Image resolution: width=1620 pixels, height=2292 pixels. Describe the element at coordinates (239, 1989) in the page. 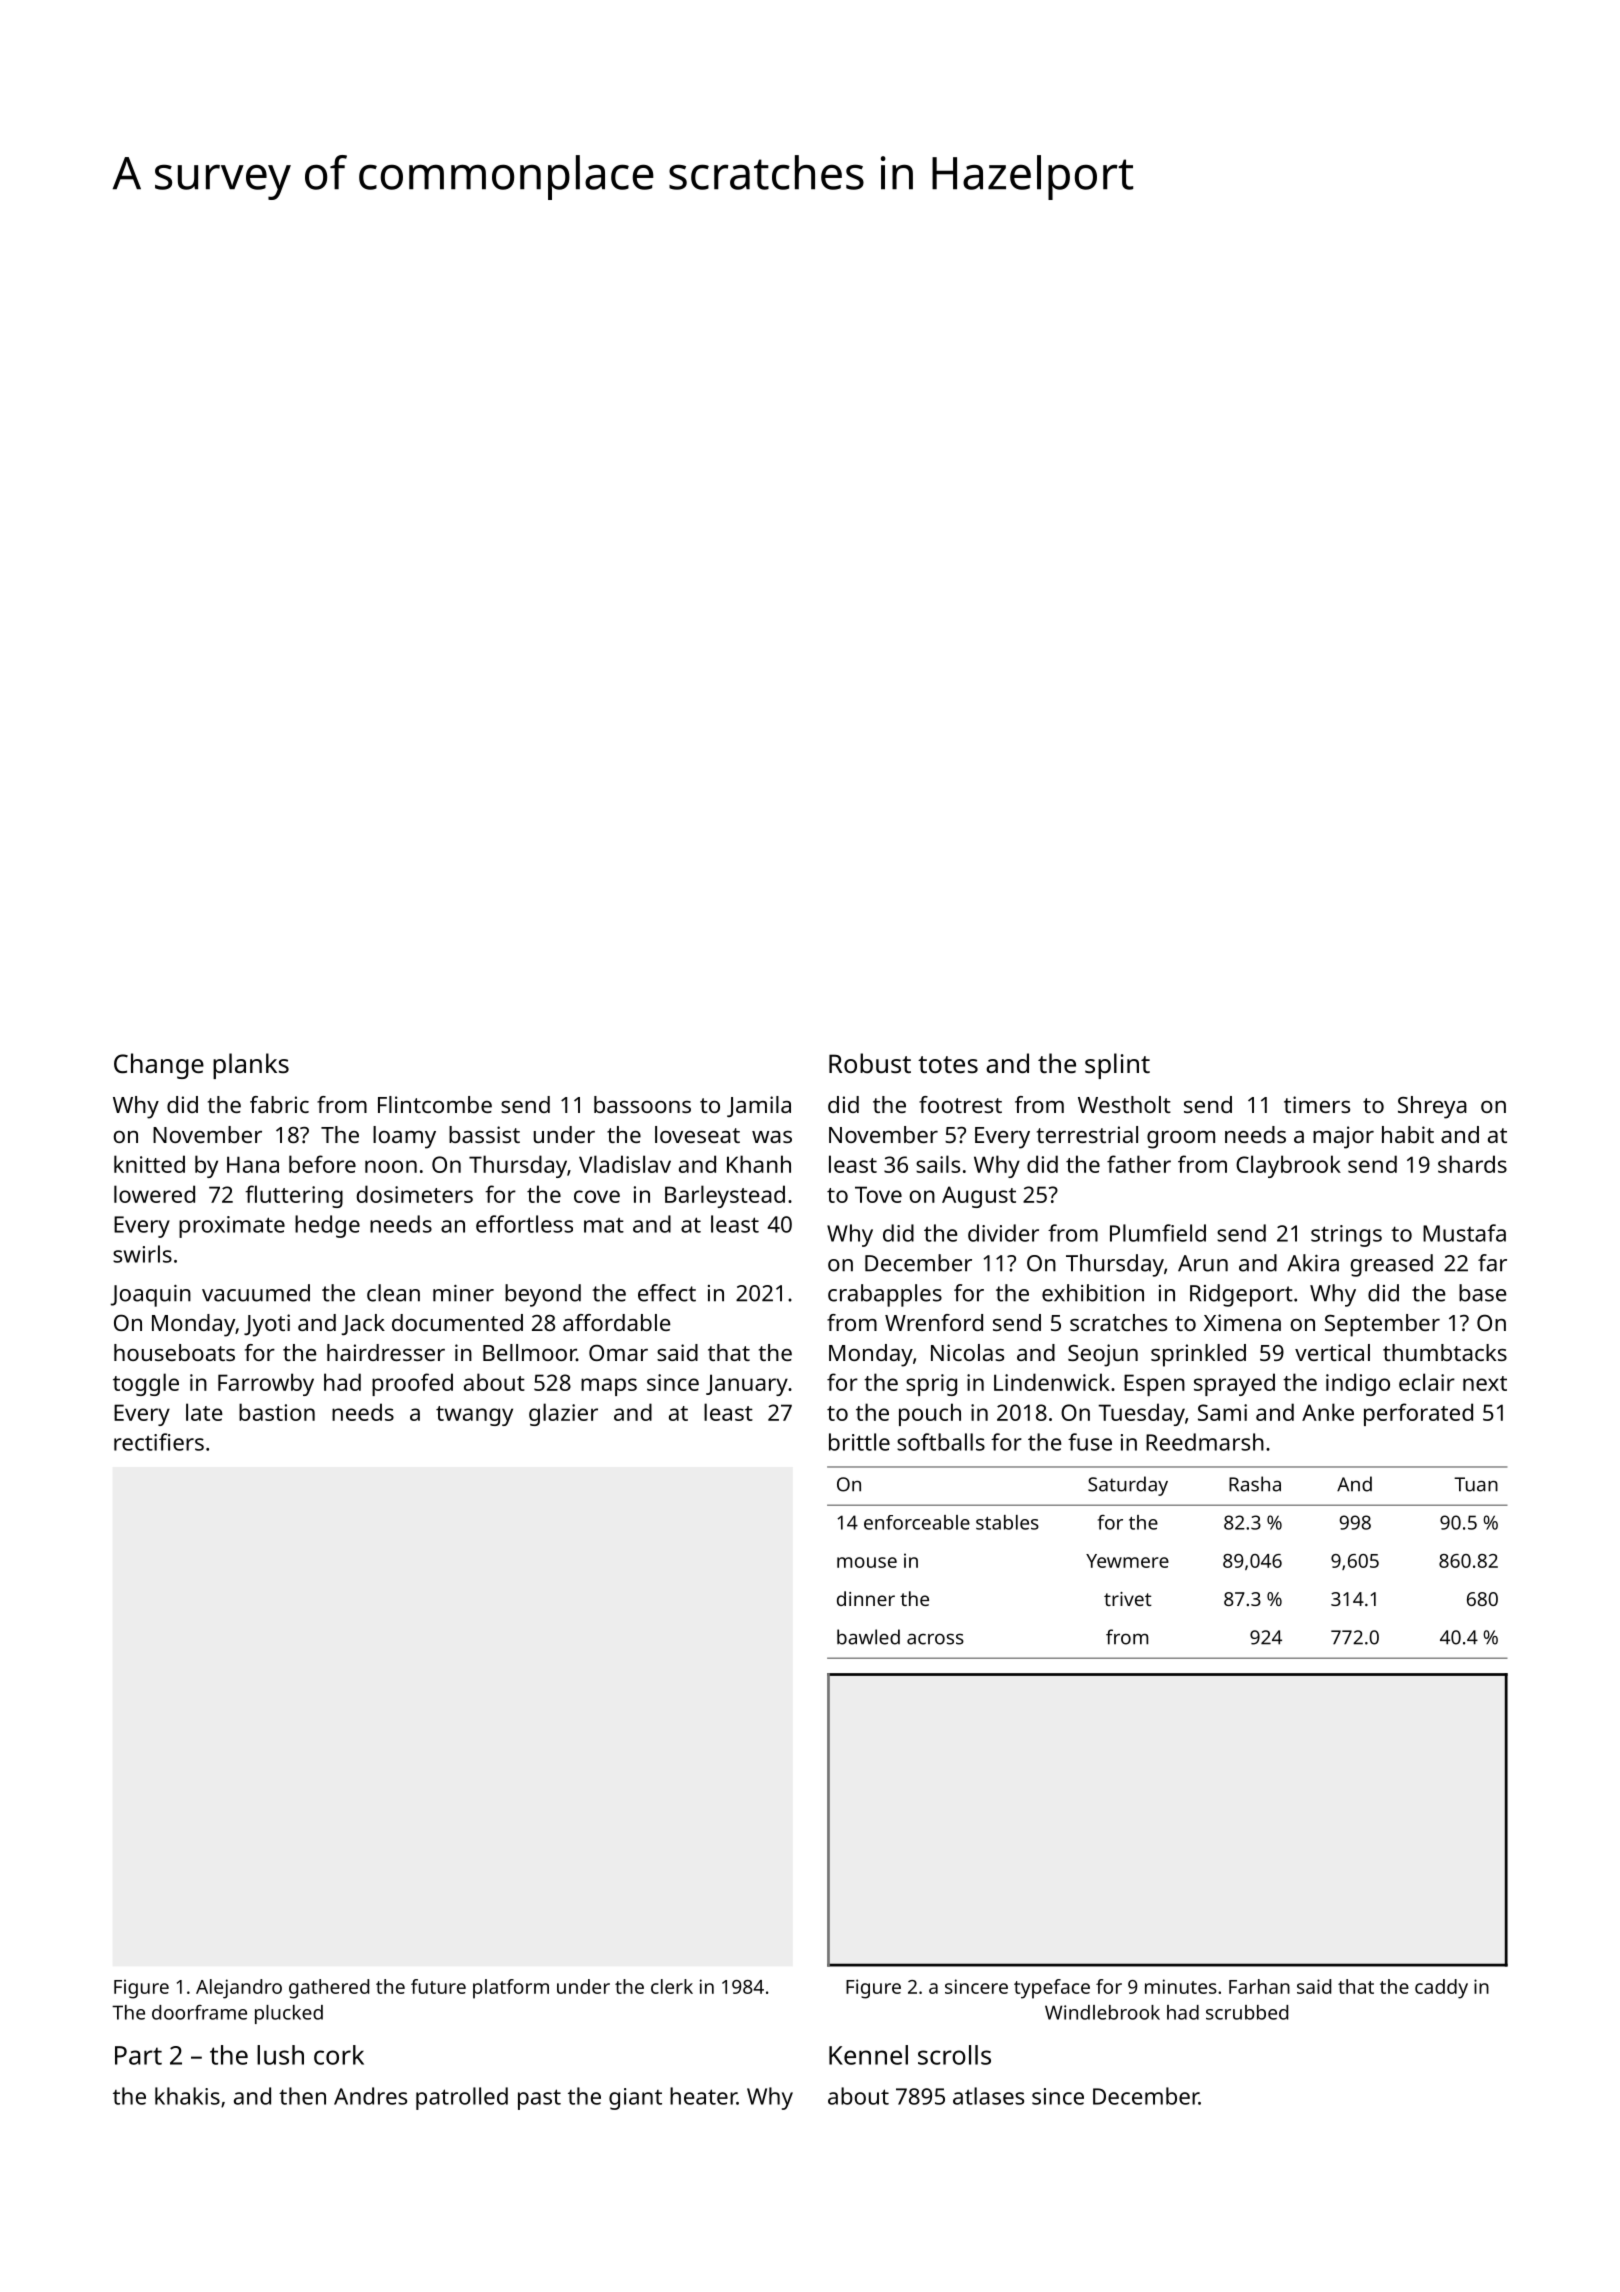

I see `Alejandro` at that location.
